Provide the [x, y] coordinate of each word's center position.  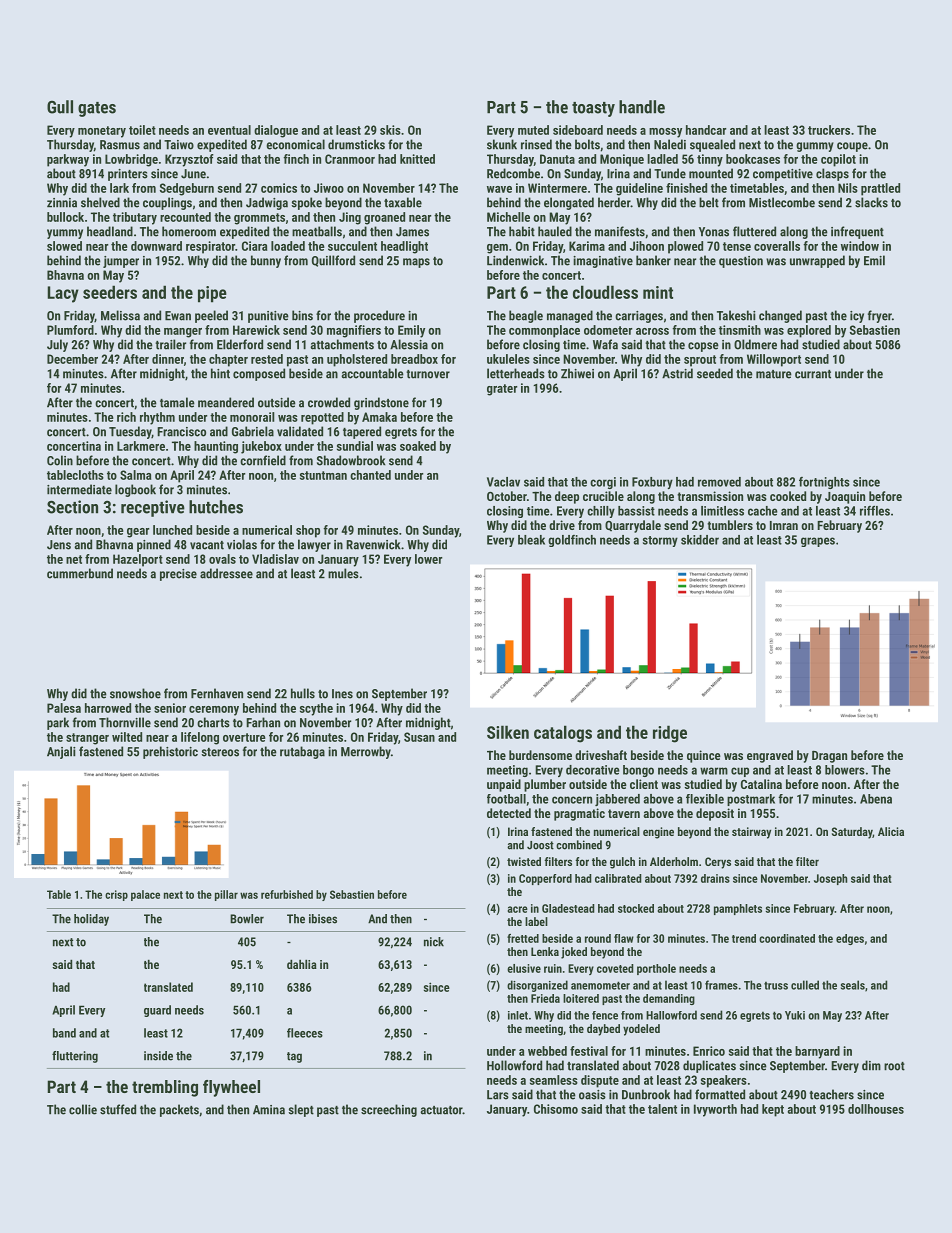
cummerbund [80, 573]
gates [97, 109]
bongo [638, 771]
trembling [165, 1088]
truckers [829, 130]
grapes [818, 542]
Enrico [709, 1051]
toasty [593, 109]
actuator [441, 1110]
